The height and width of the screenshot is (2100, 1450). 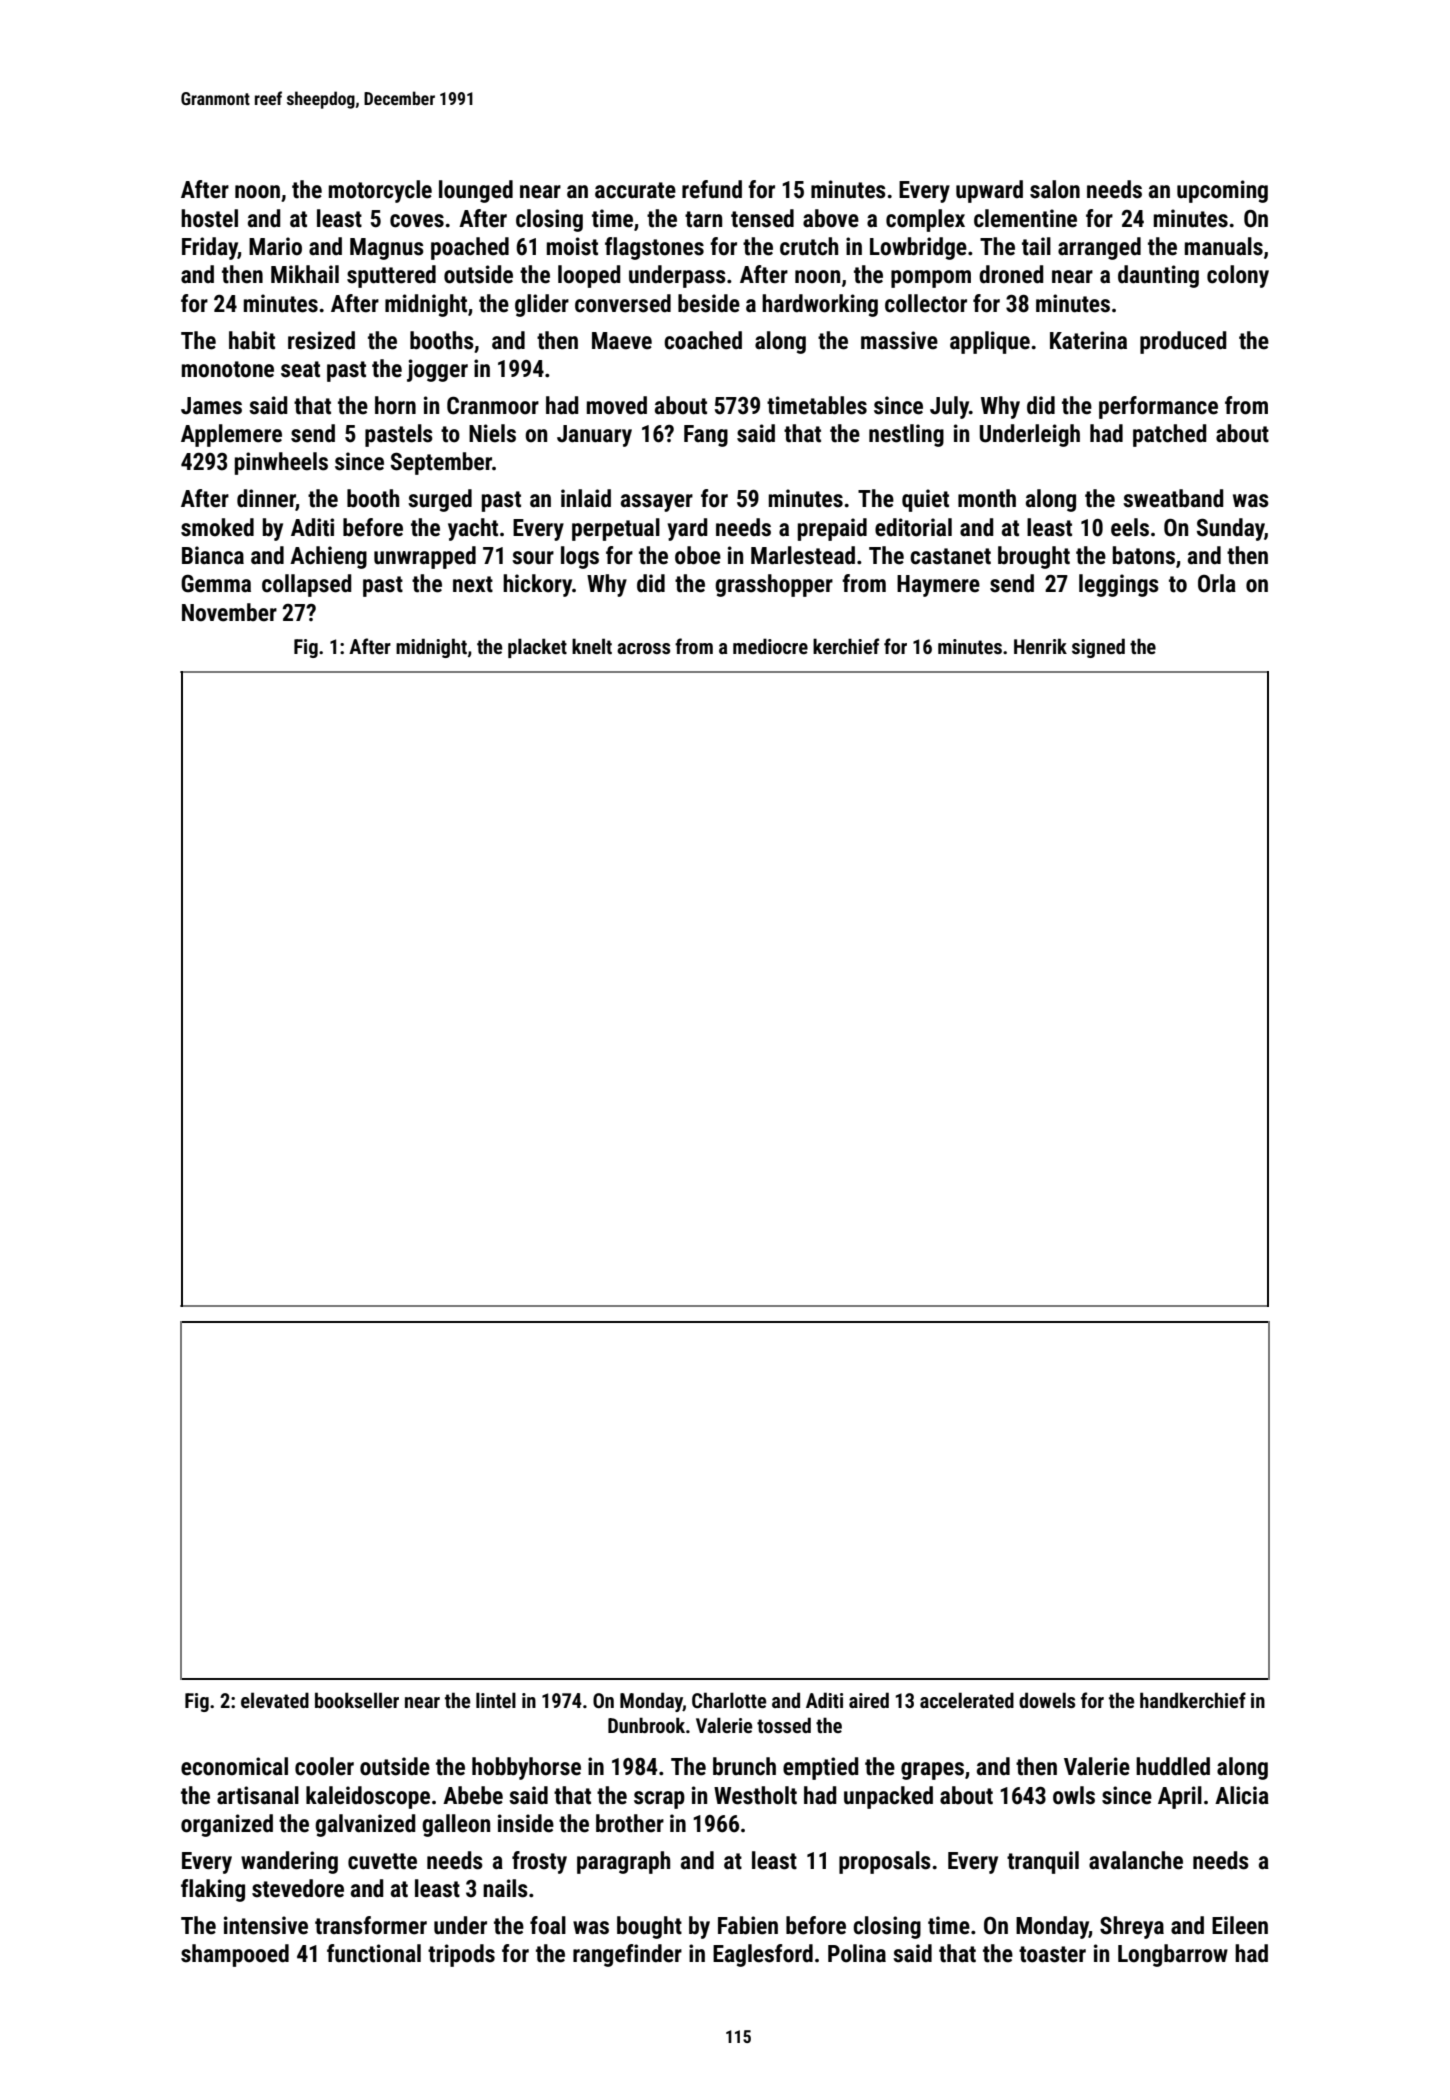 What do you see at coordinates (374, 1953) in the screenshot?
I see `functional` at bounding box center [374, 1953].
